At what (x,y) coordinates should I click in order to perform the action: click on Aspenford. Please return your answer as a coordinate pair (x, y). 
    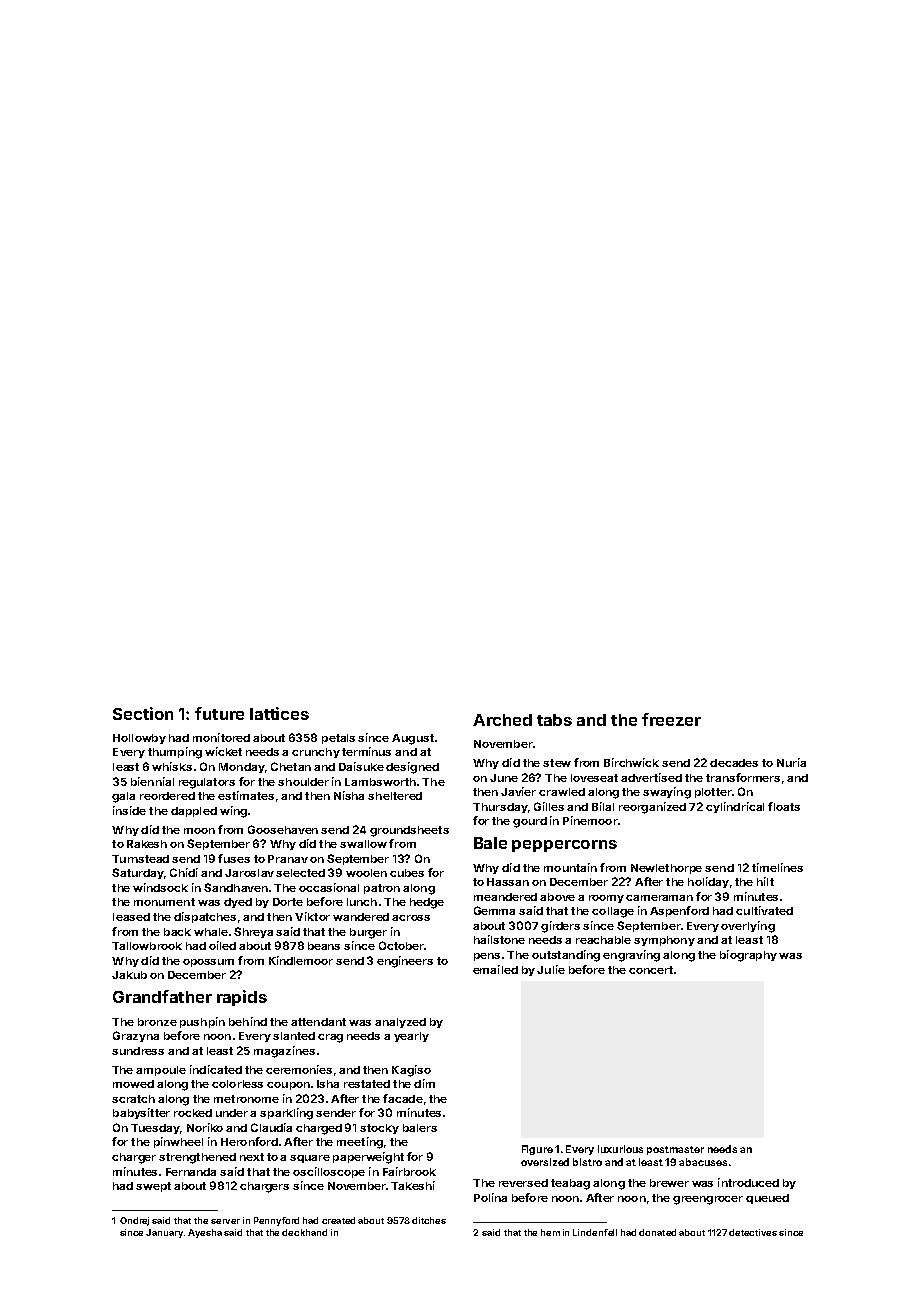
    Looking at the image, I should click on (679, 911).
